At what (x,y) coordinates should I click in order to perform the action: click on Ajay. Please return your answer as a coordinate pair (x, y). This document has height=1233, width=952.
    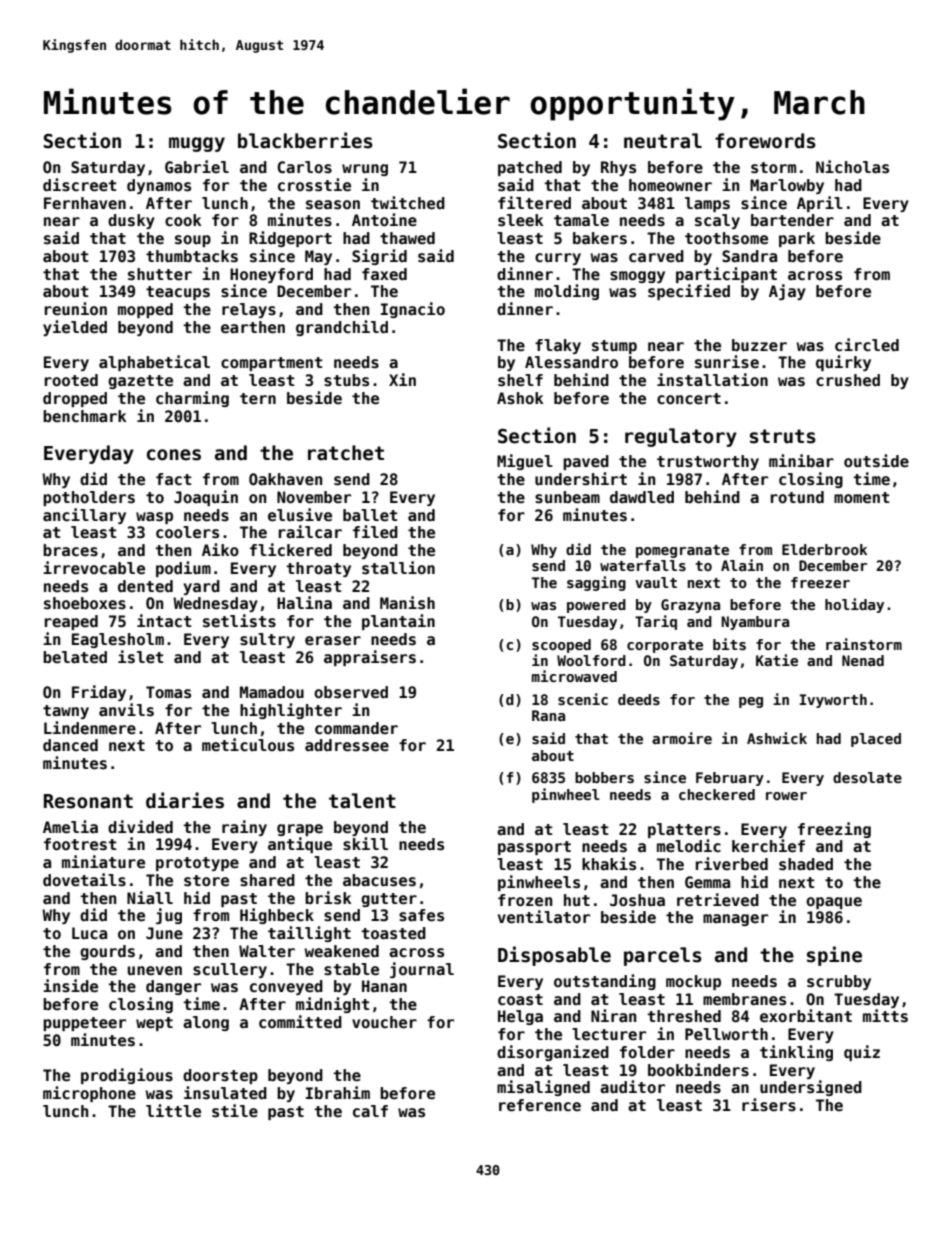
    Looking at the image, I should click on (787, 292).
